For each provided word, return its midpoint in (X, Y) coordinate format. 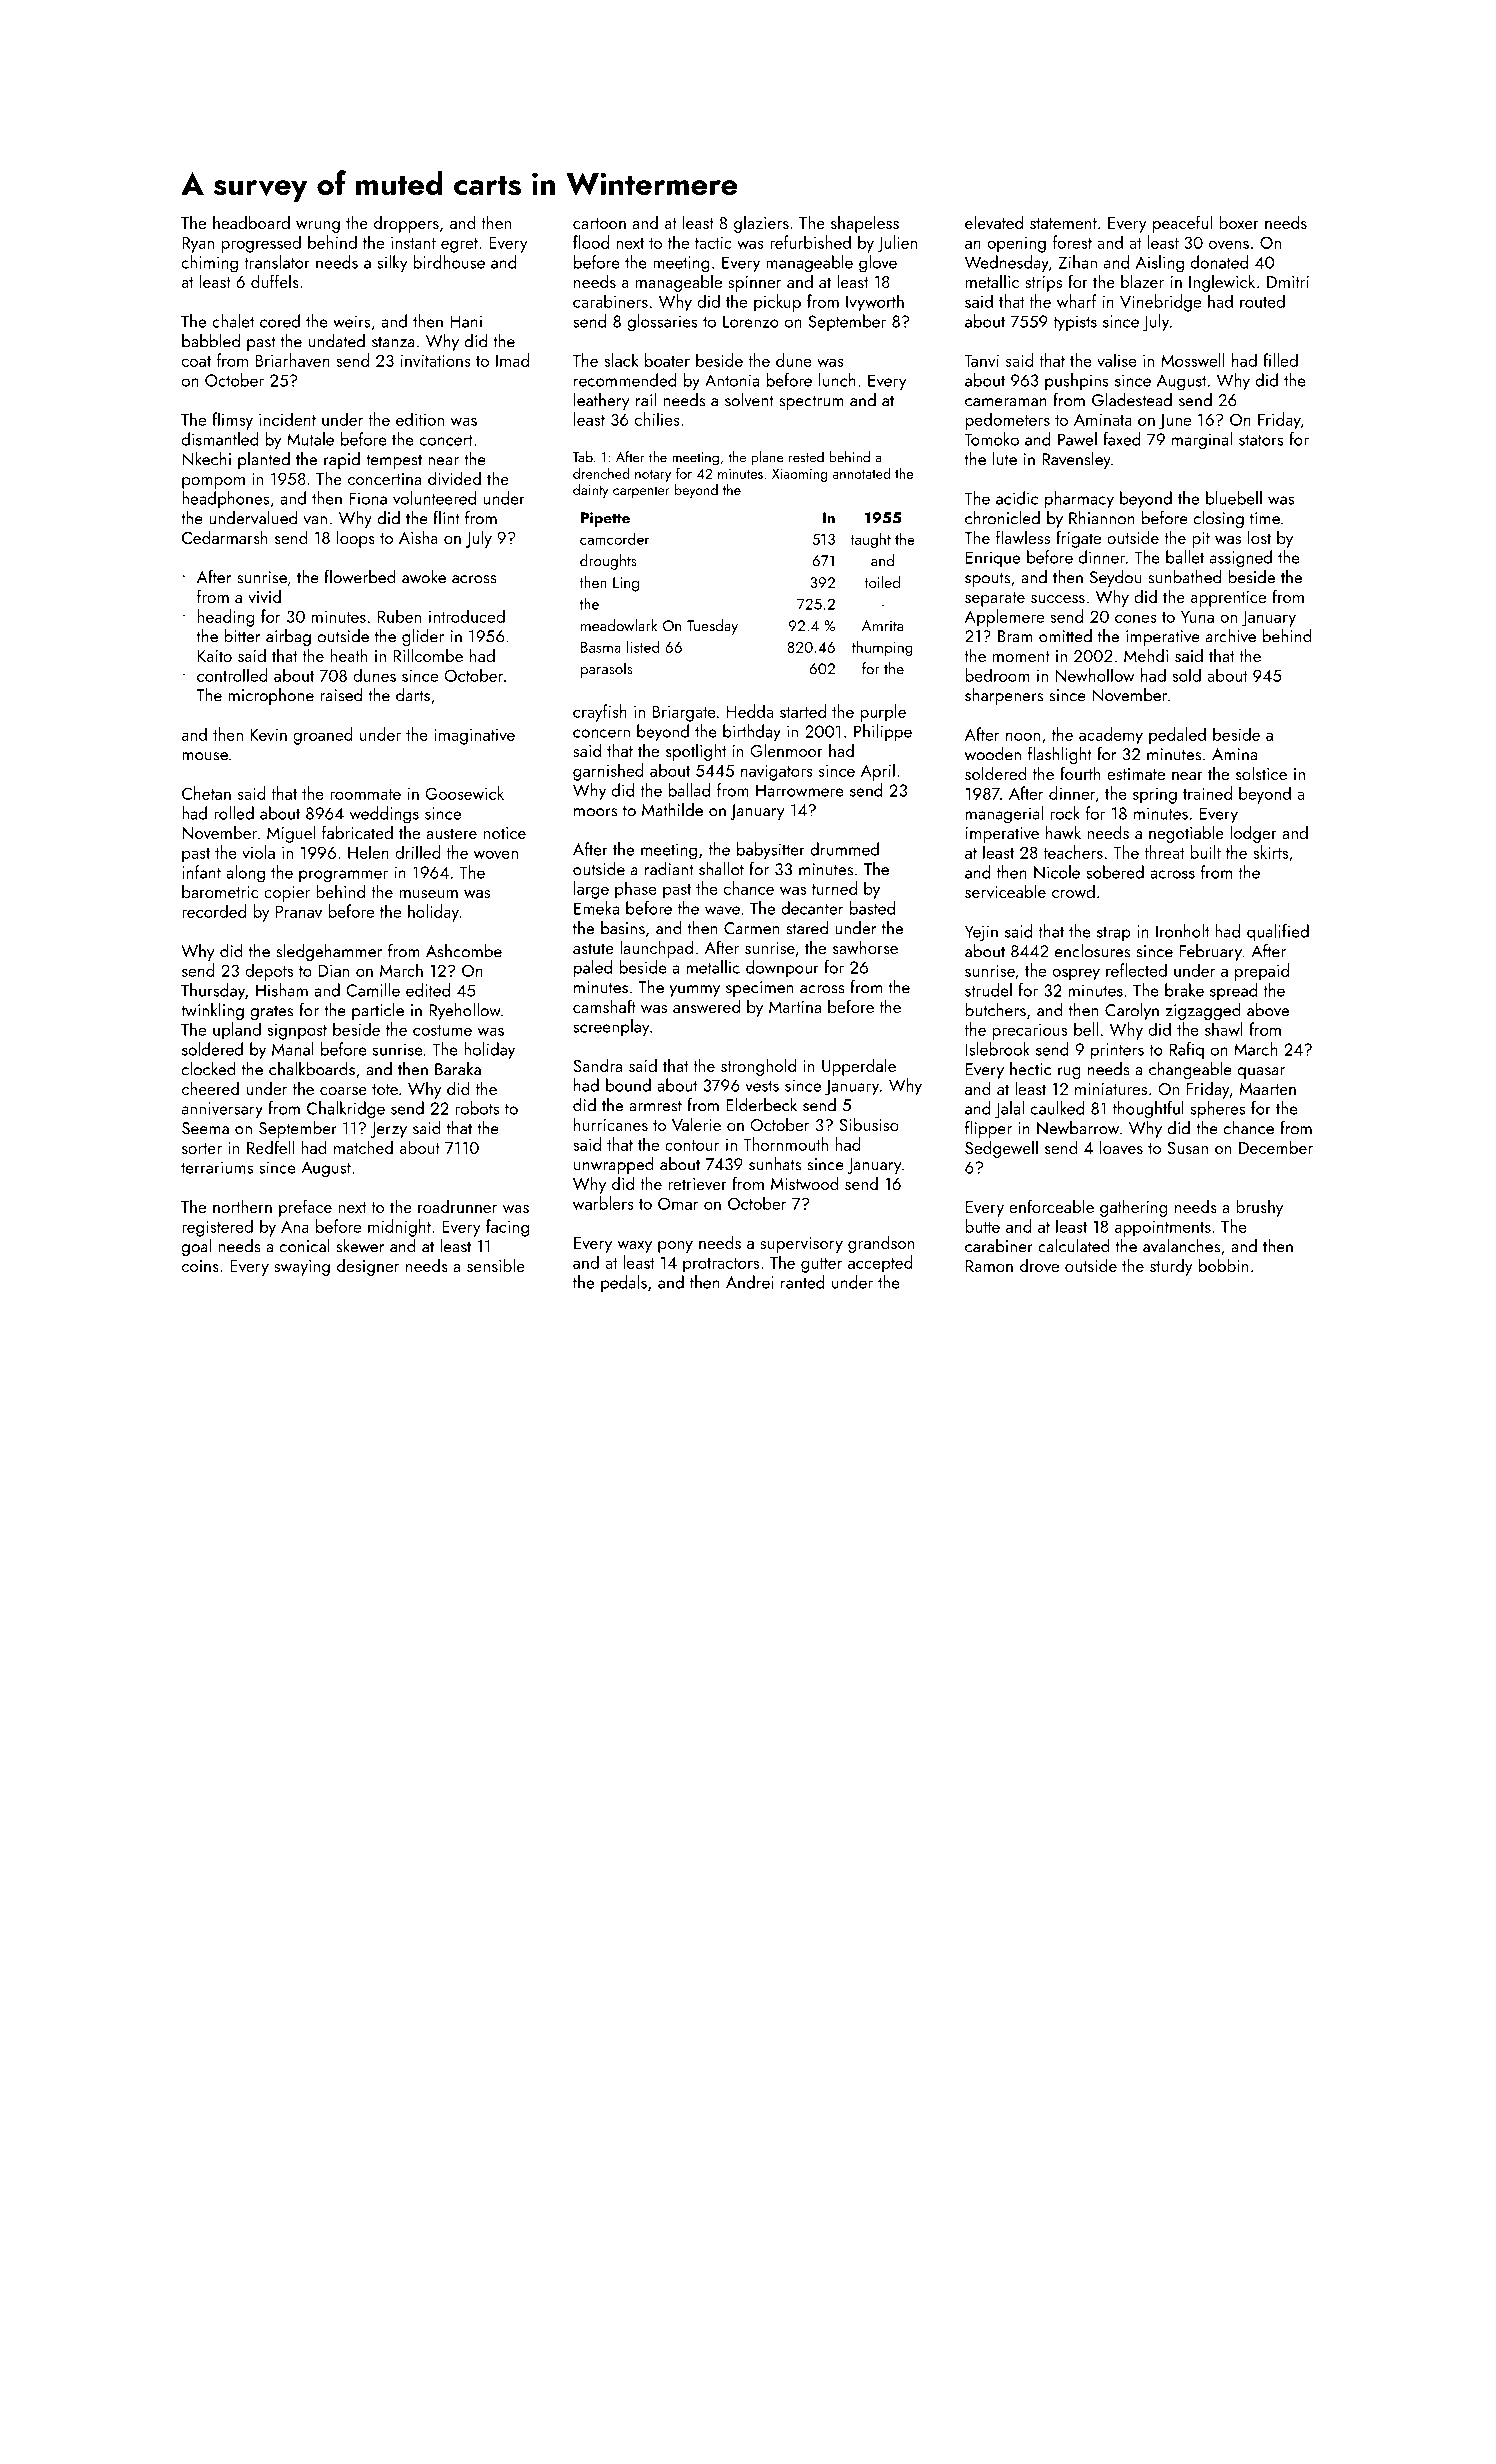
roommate (365, 794)
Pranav (299, 912)
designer (368, 1267)
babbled (211, 341)
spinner (755, 284)
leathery (601, 401)
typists (1075, 323)
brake (1184, 990)
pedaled (1177, 736)
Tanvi (981, 361)
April (878, 772)
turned (834, 888)
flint (446, 518)
